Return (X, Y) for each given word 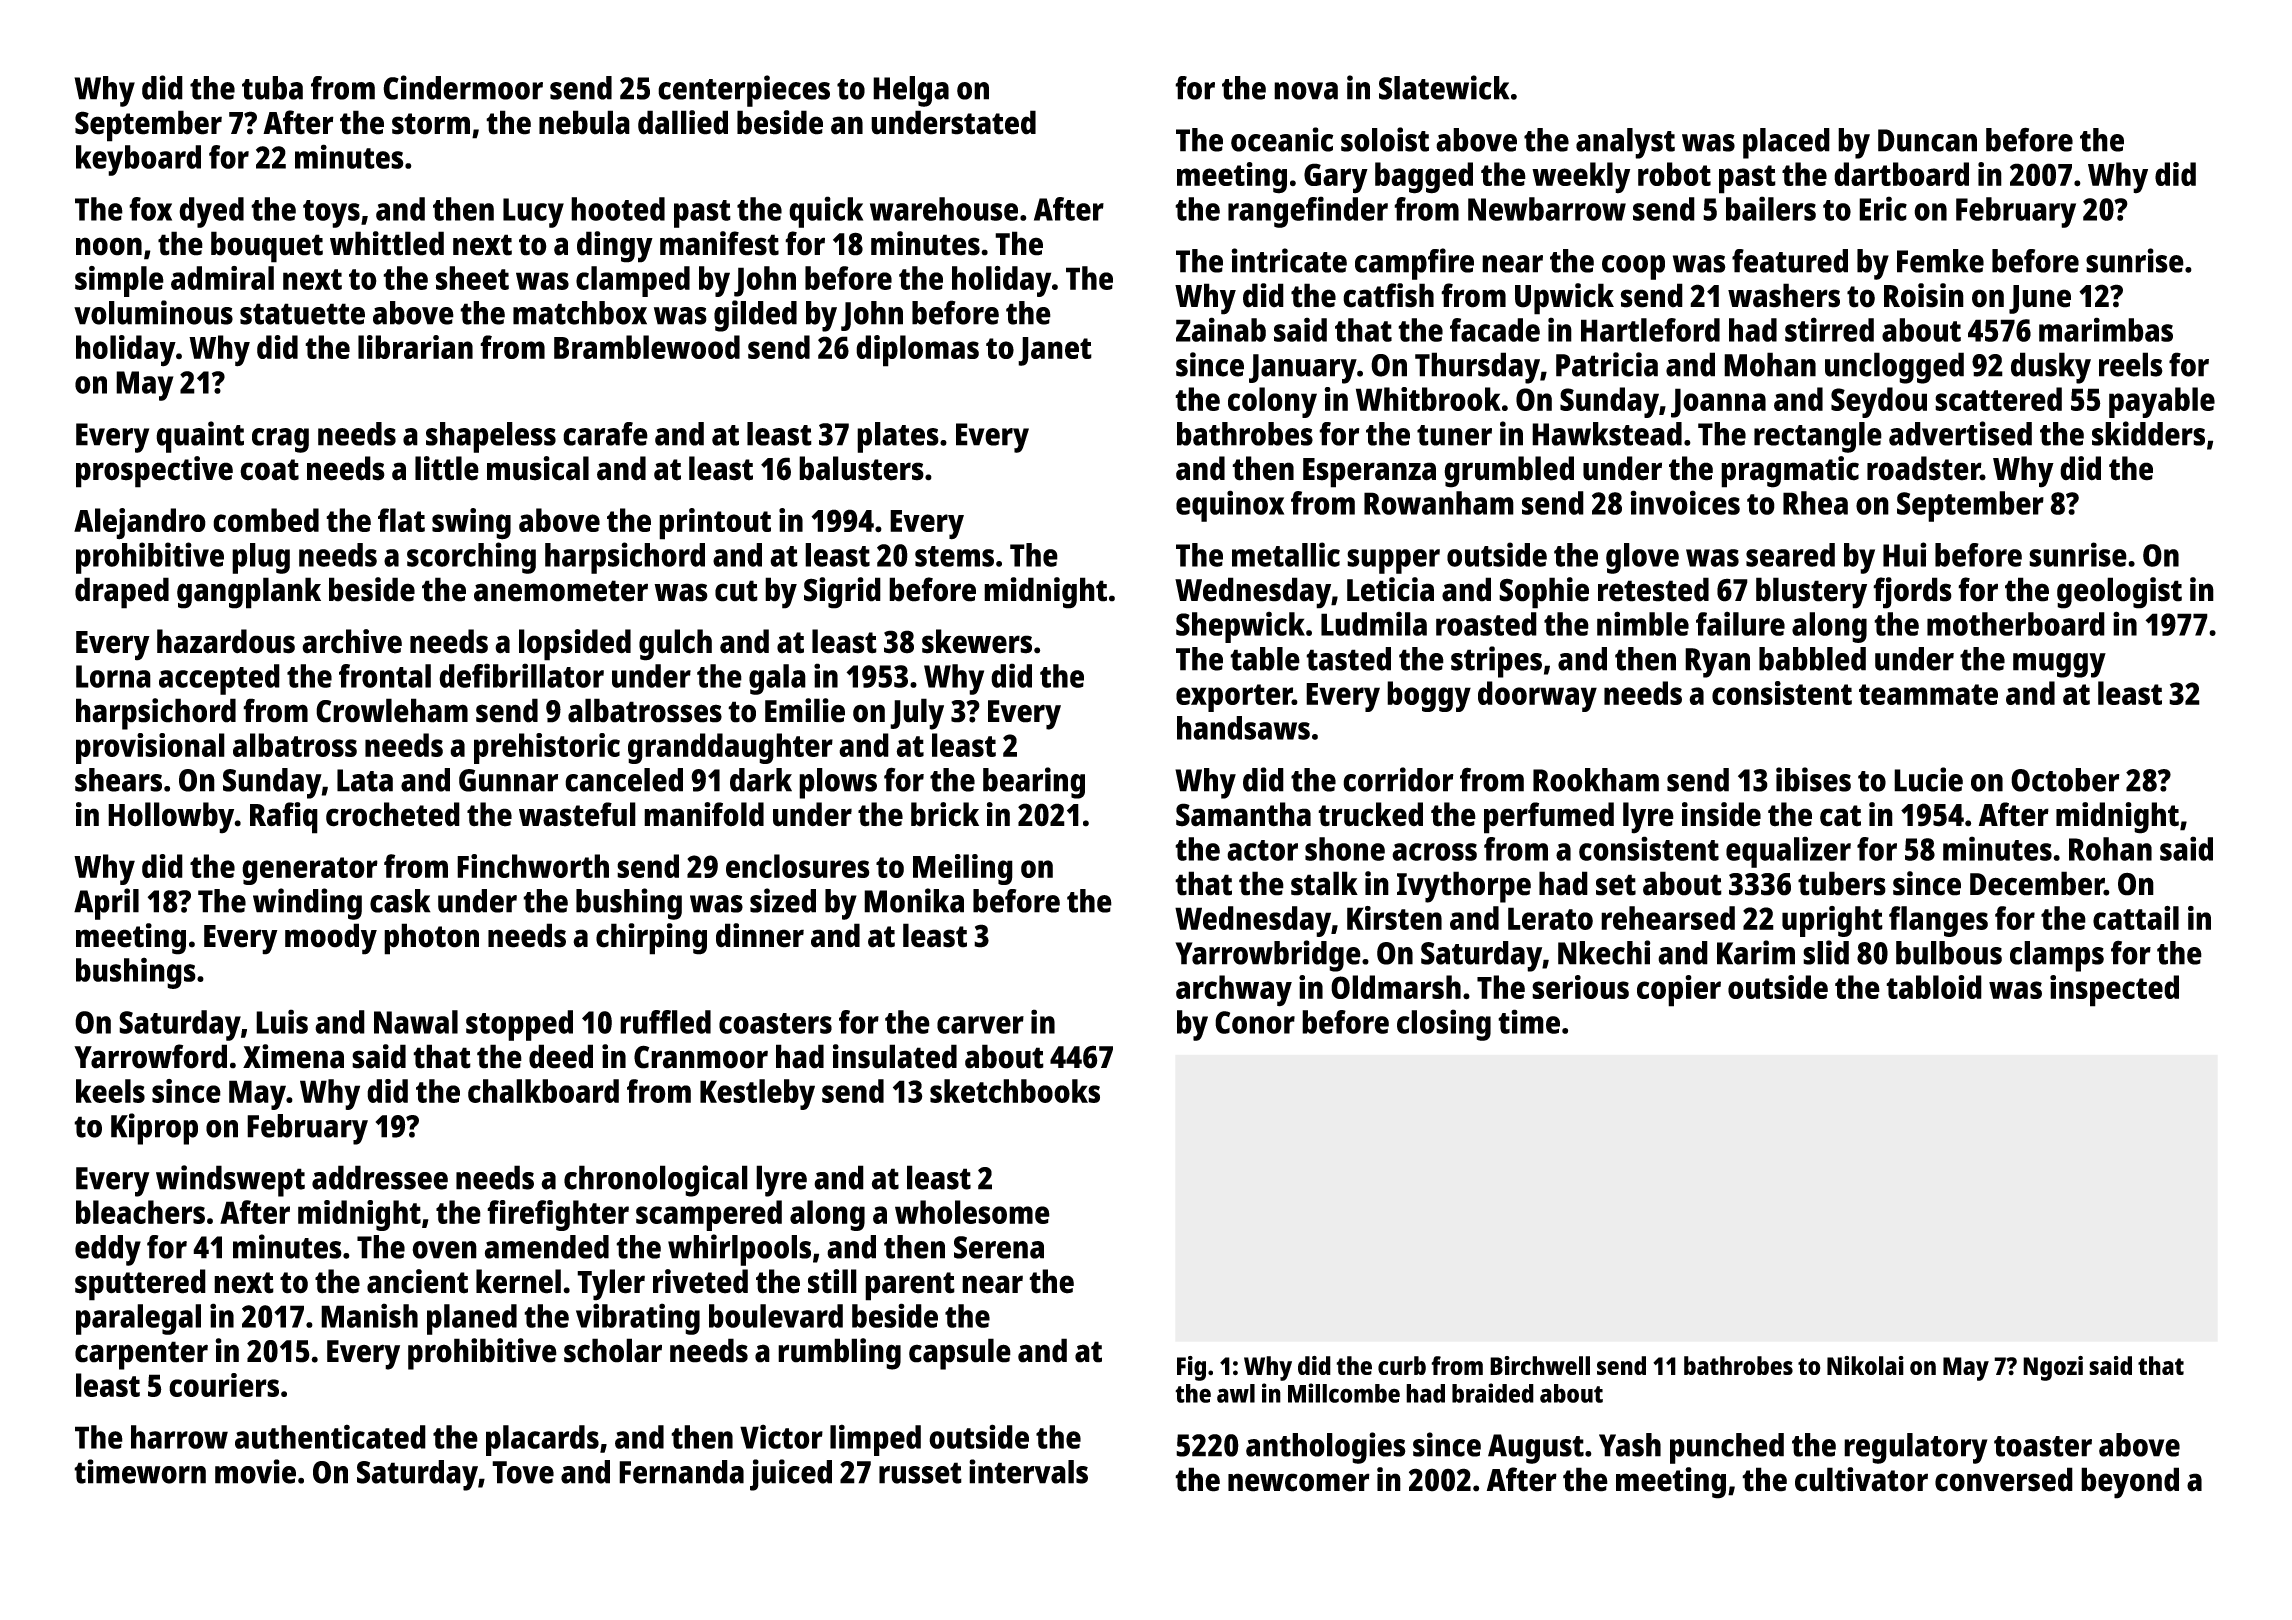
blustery (1811, 593)
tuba (272, 88)
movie (255, 1471)
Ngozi (2053, 1368)
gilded (755, 316)
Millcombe (1344, 1393)
